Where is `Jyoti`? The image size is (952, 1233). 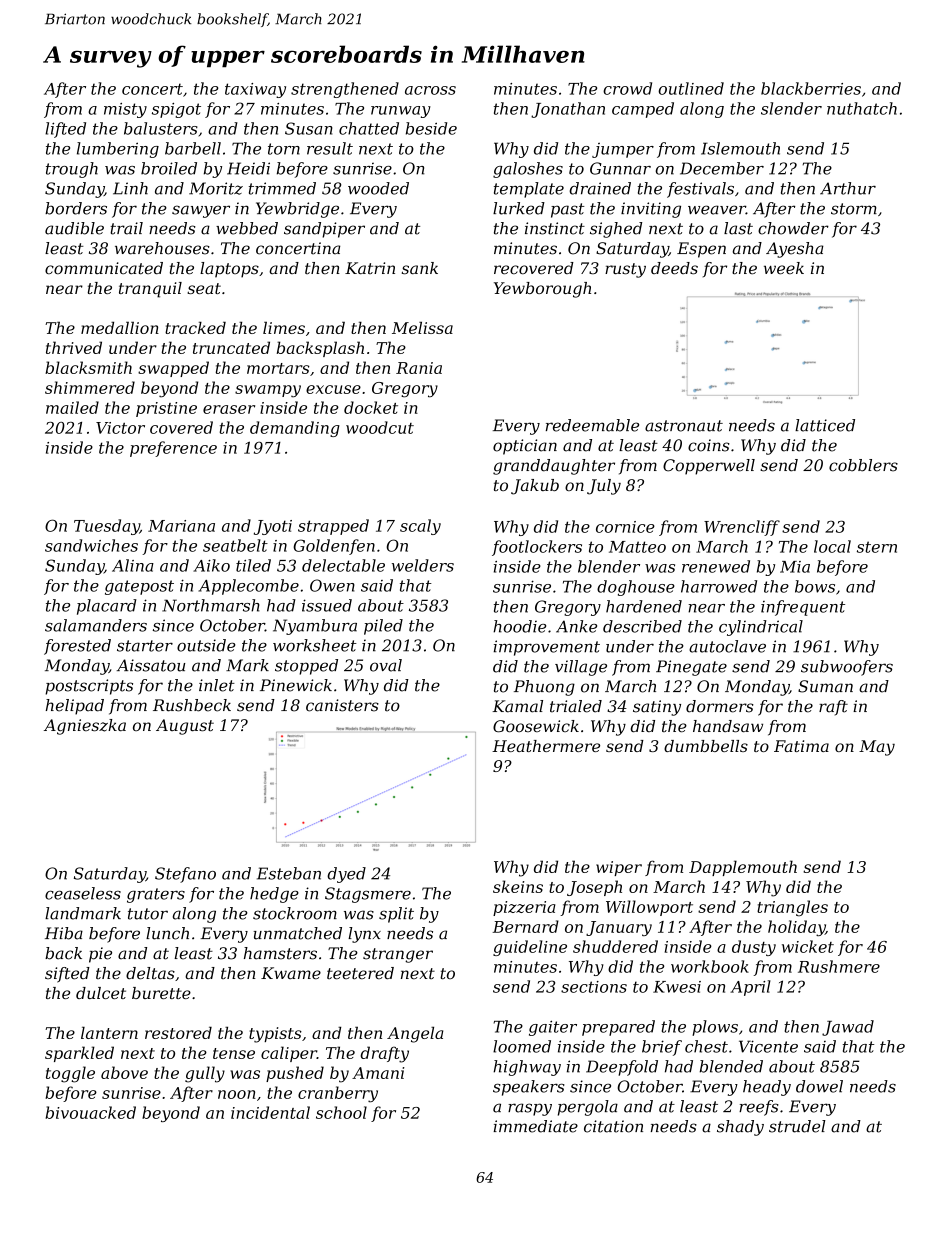 Jyoti is located at coordinates (273, 527).
